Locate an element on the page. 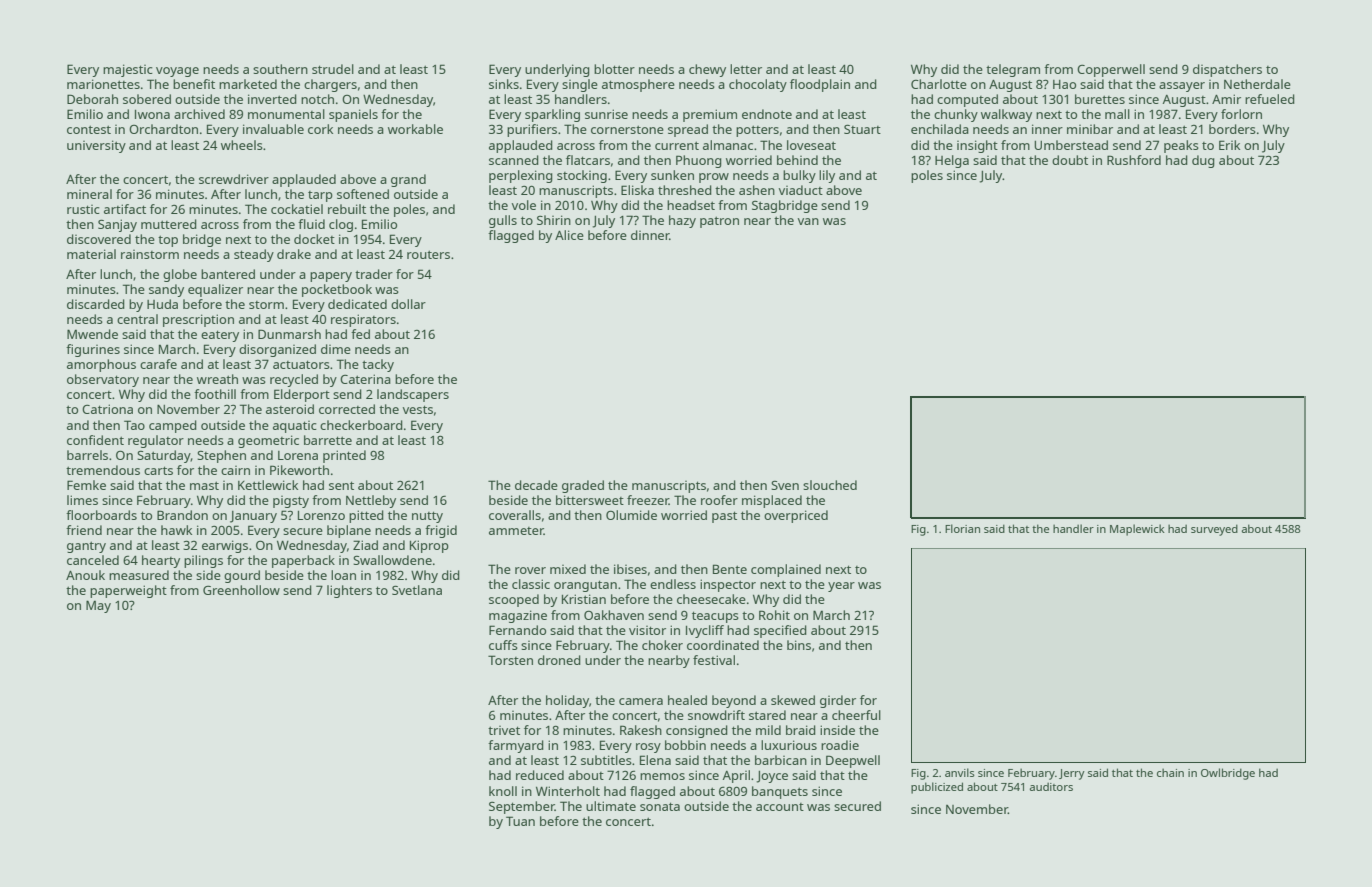 This document has height=887, width=1372. knoll is located at coordinates (503, 791).
